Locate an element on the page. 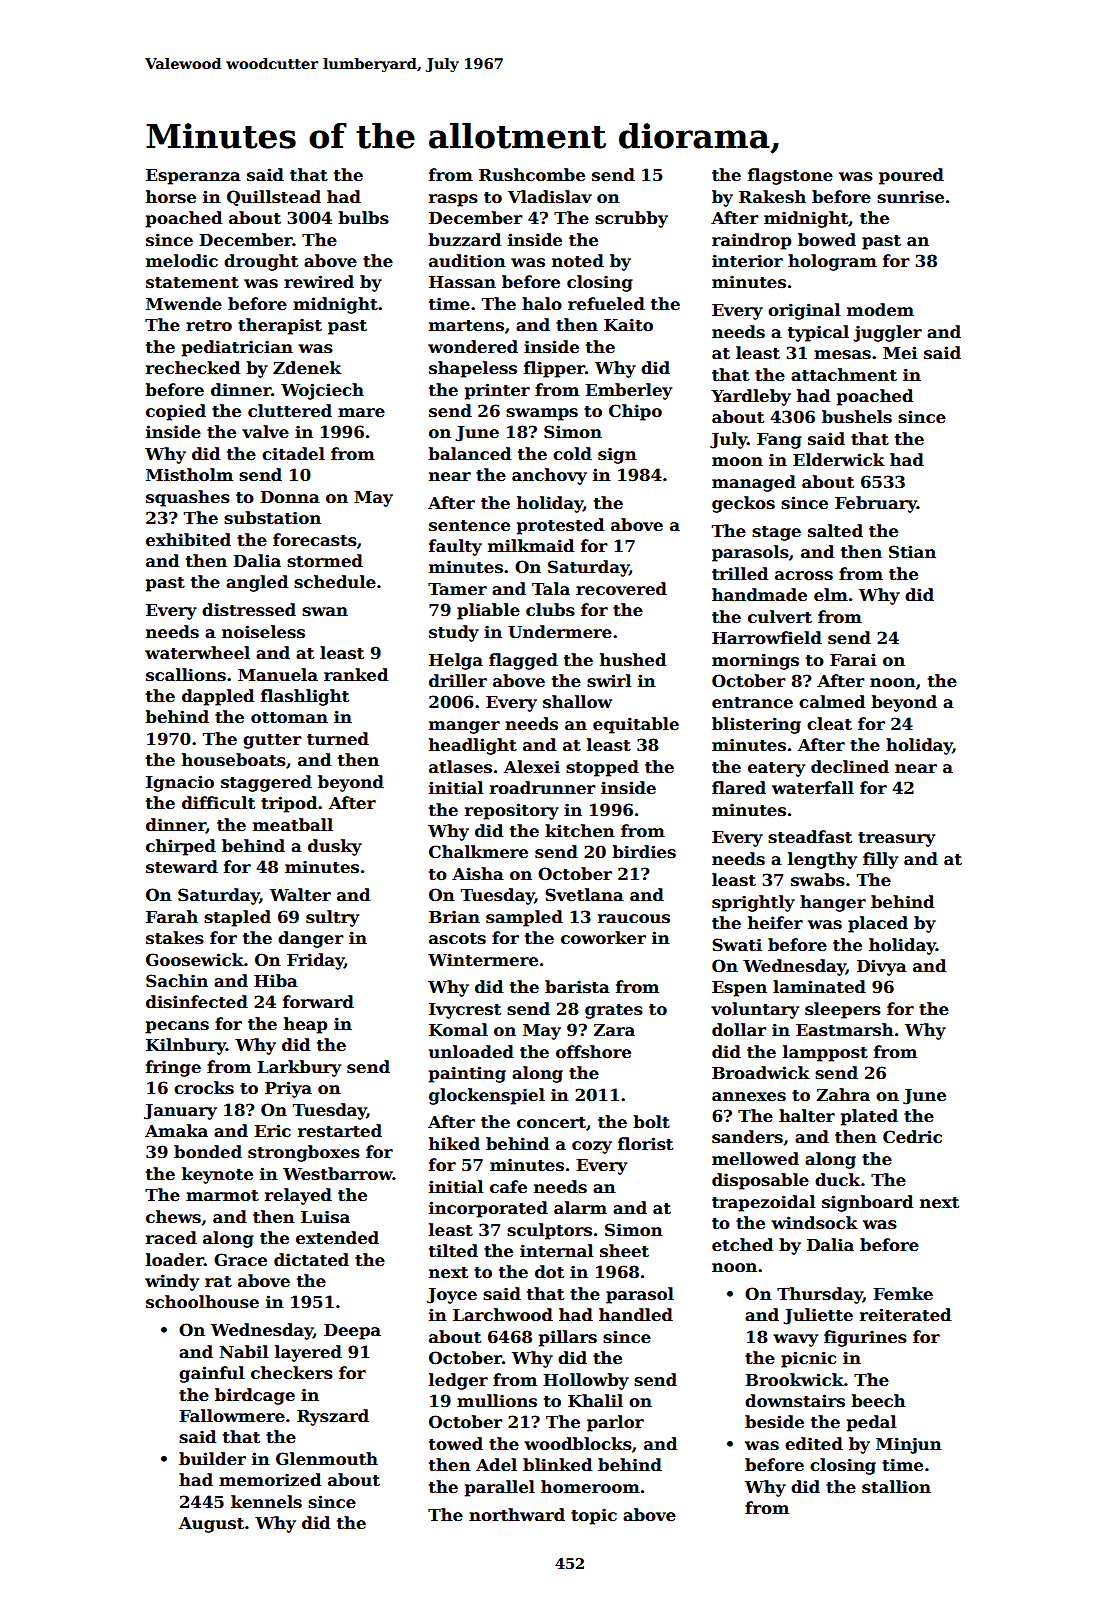 The image size is (1110, 1608). elm is located at coordinates (831, 594).
